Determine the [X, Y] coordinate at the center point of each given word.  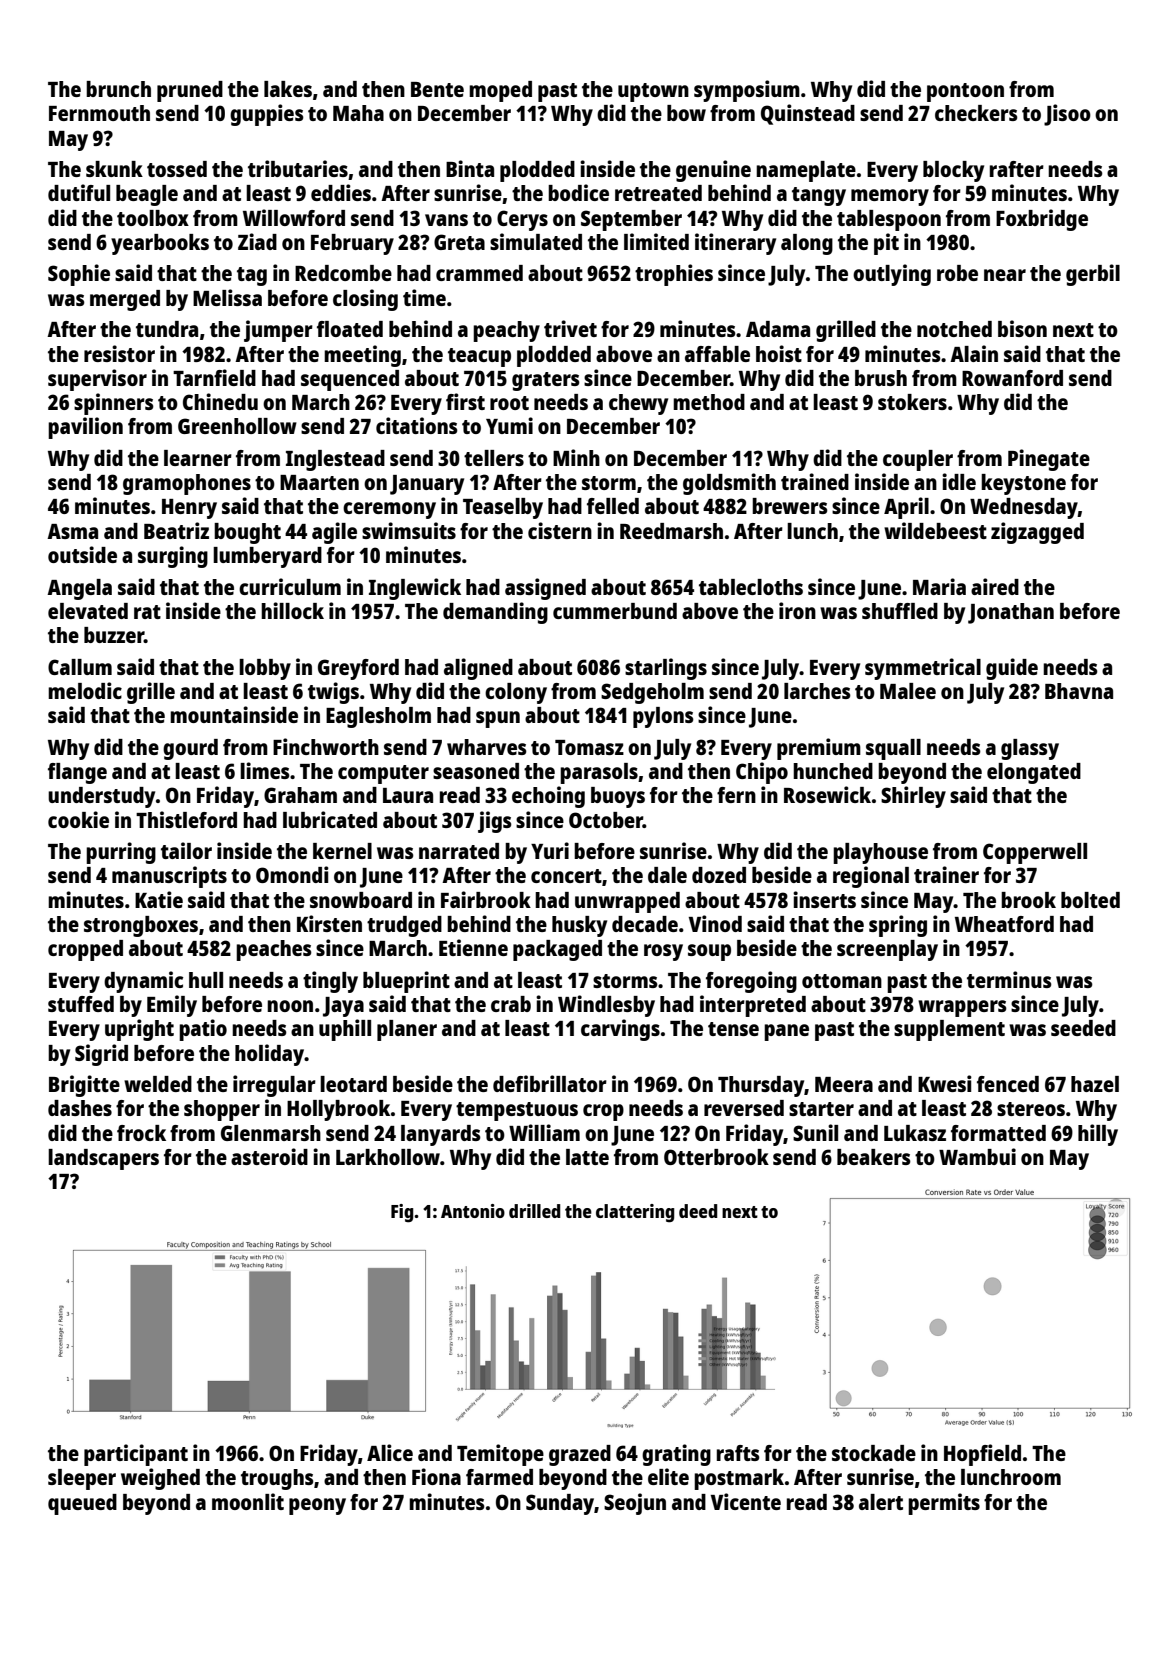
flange [77, 773]
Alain [974, 353]
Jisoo [1067, 115]
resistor [119, 353]
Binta [470, 168]
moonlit [248, 1501]
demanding [495, 613]
